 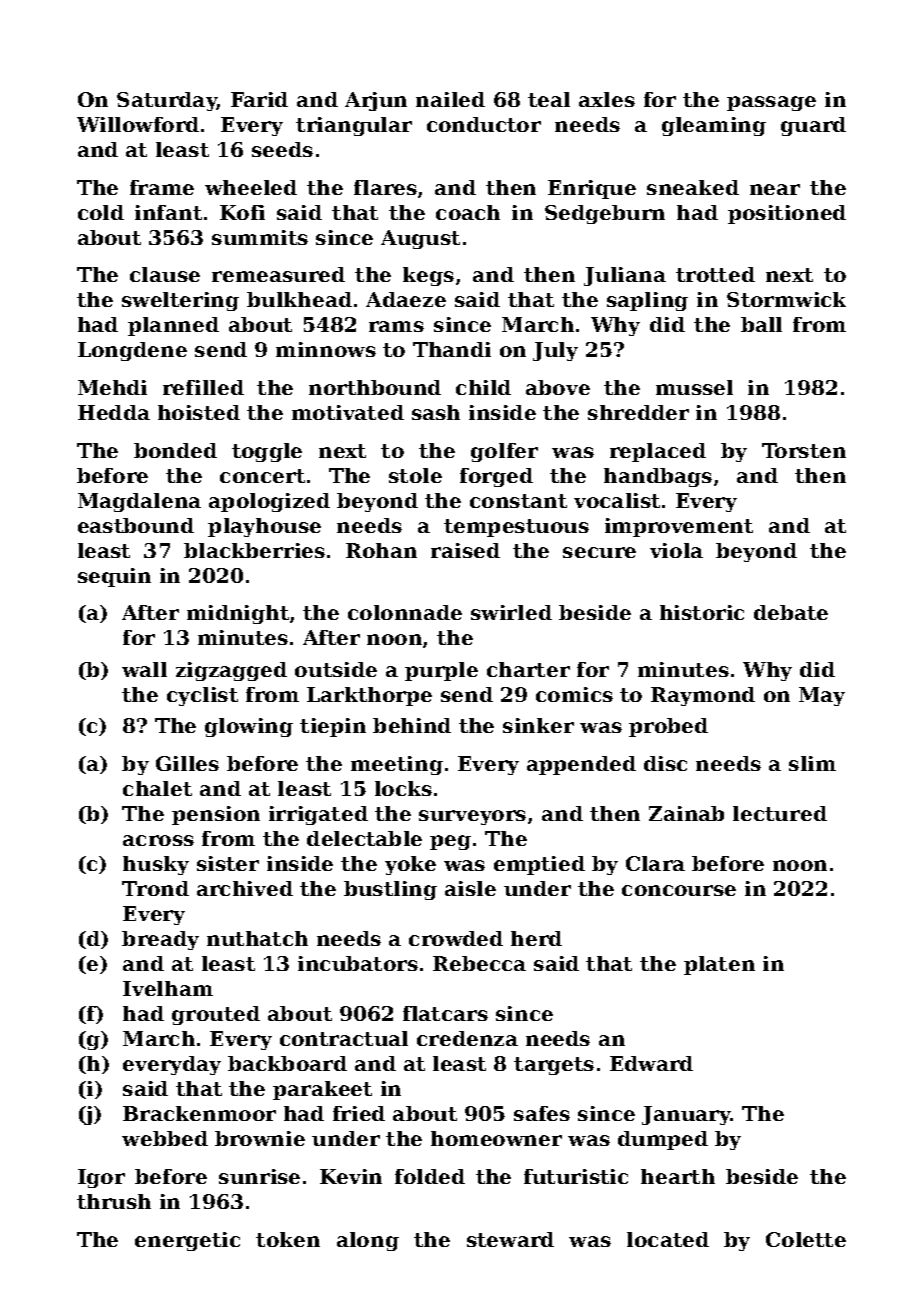 What do you see at coordinates (254, 550) in the screenshot?
I see `blackberries` at bounding box center [254, 550].
